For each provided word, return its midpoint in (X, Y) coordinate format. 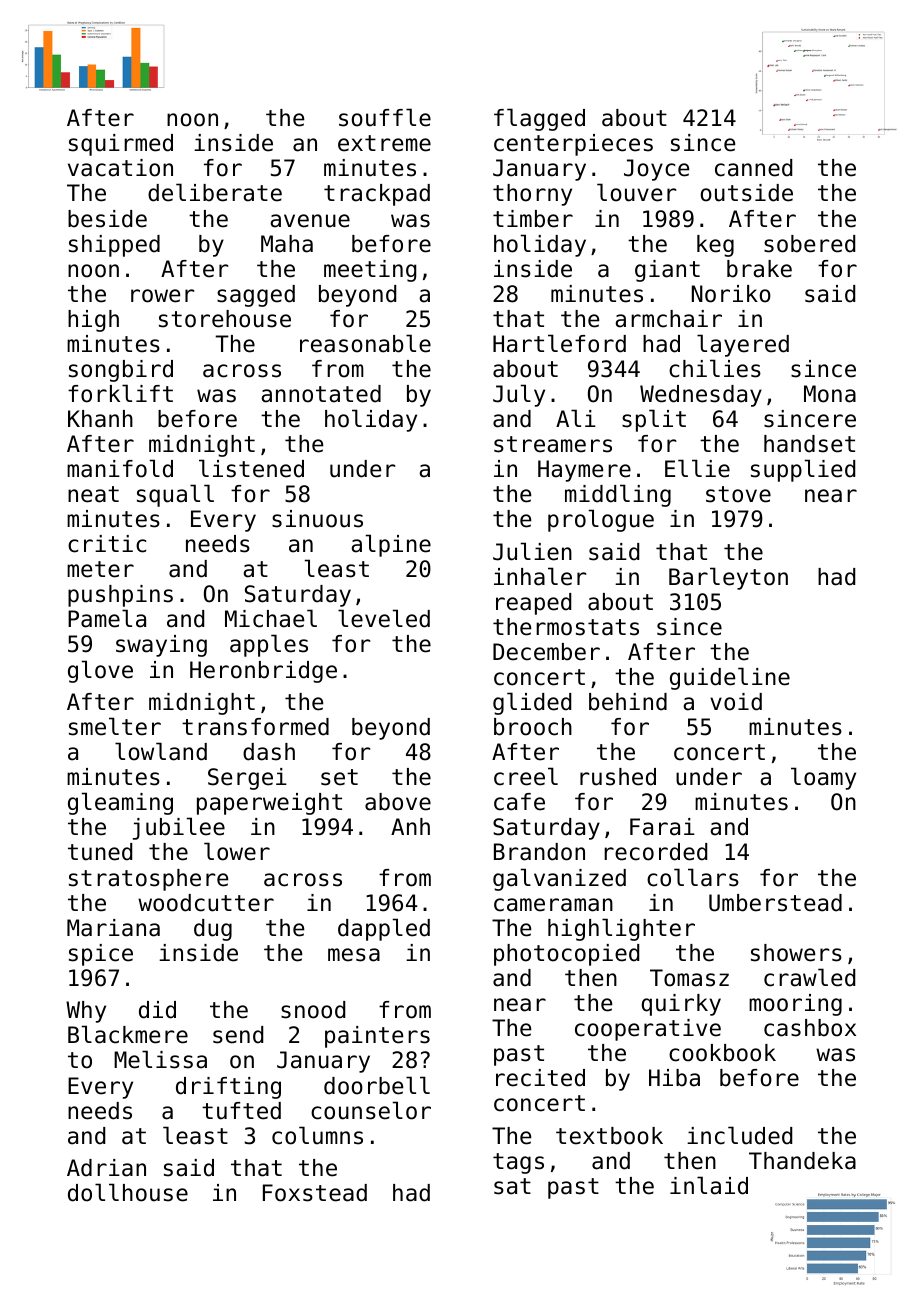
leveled (384, 618)
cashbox (810, 1028)
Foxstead (315, 1193)
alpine (391, 545)
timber (533, 219)
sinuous (317, 519)
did (157, 1010)
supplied (803, 470)
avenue (310, 221)
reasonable (365, 343)
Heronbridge (263, 672)
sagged (256, 296)
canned (753, 168)
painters (377, 1037)
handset (809, 444)
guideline (730, 678)
